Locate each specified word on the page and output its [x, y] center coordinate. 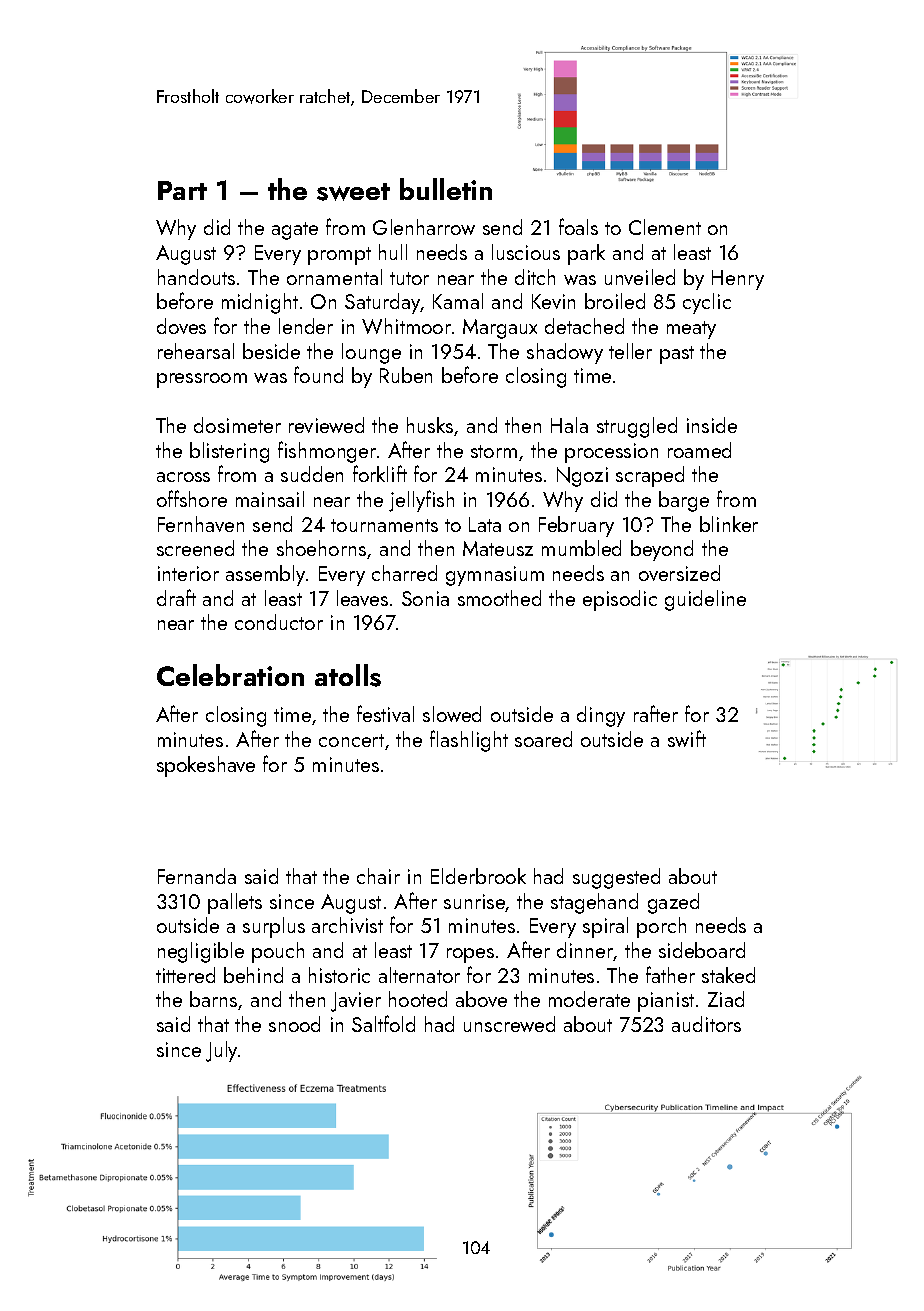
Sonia [425, 598]
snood [294, 1024]
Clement [665, 227]
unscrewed [509, 1024]
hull [393, 252]
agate [295, 231]
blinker [729, 524]
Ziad [726, 999]
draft [176, 597]
